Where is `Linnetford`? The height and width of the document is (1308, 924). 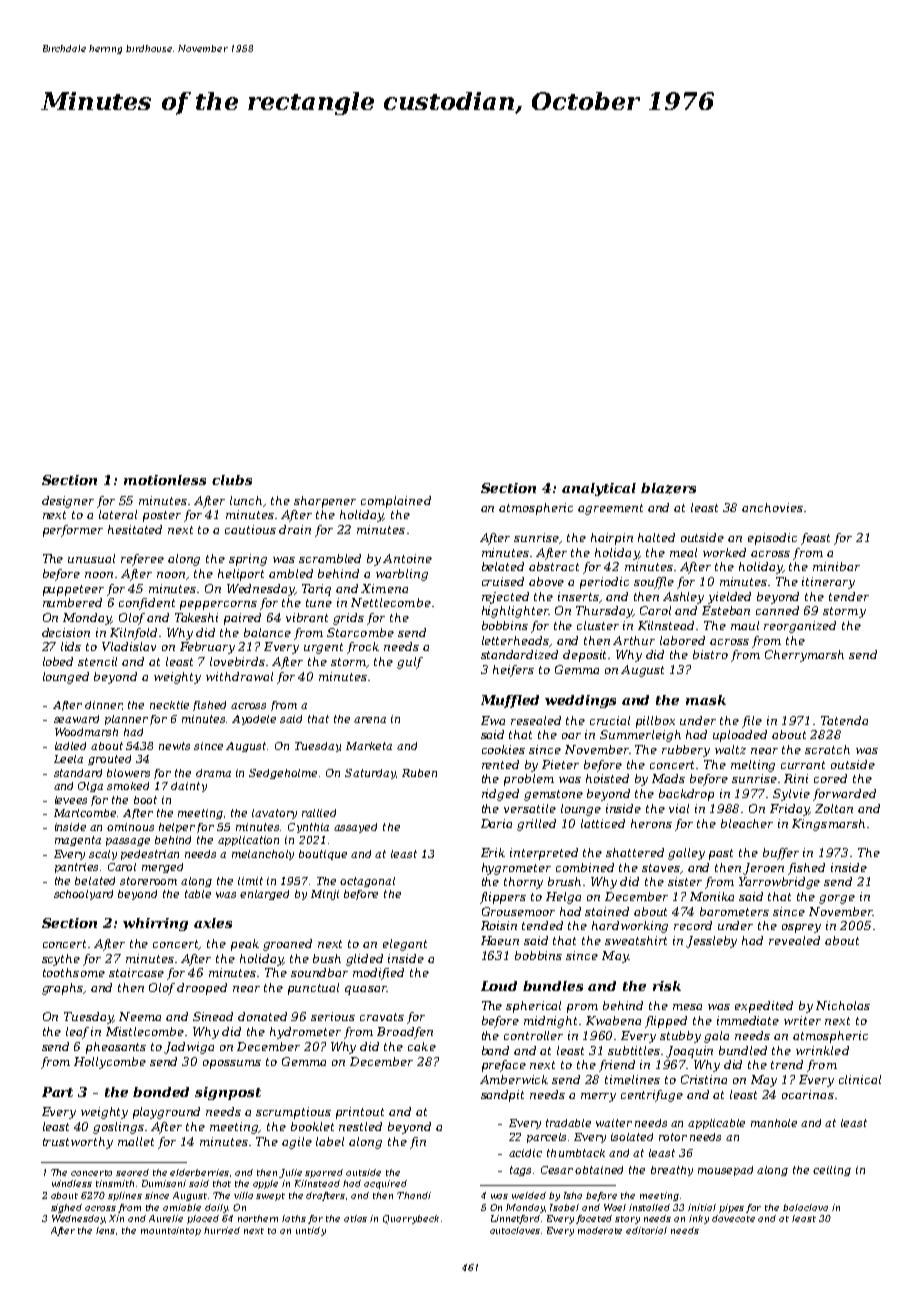 Linnetford is located at coordinates (515, 1219).
